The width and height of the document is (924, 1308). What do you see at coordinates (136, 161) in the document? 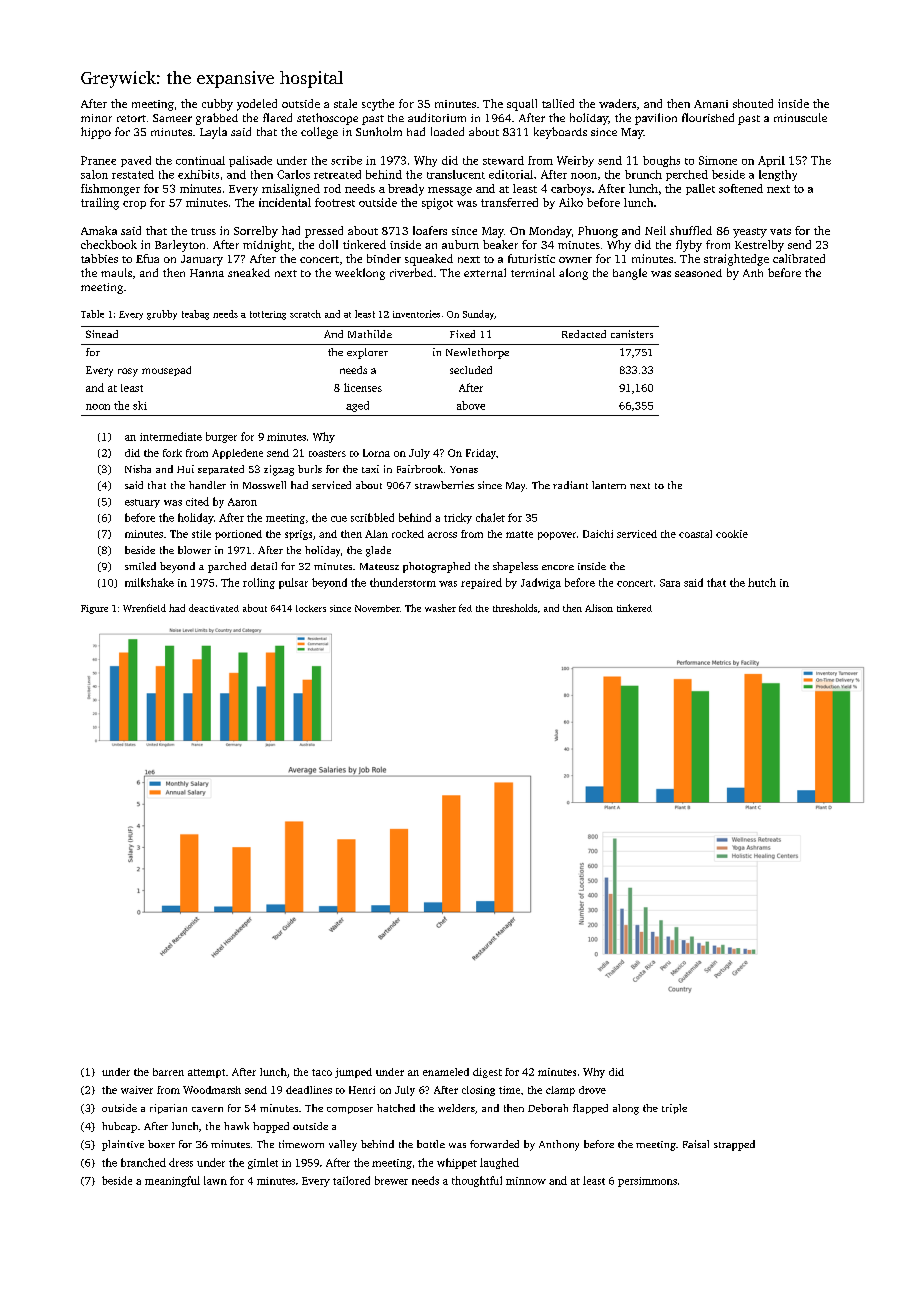
I see `paved` at bounding box center [136, 161].
